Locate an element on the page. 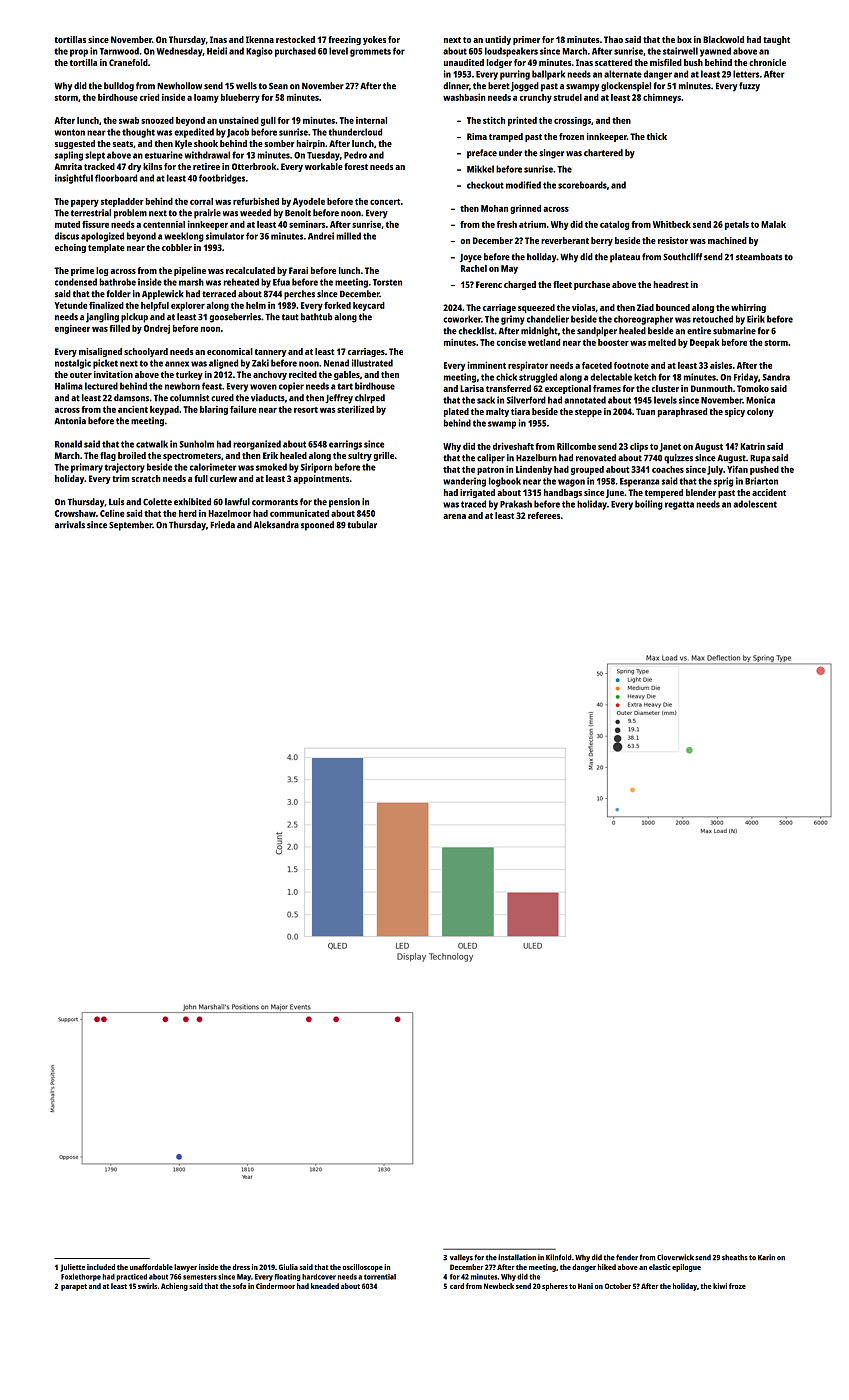  feast is located at coordinates (212, 386).
